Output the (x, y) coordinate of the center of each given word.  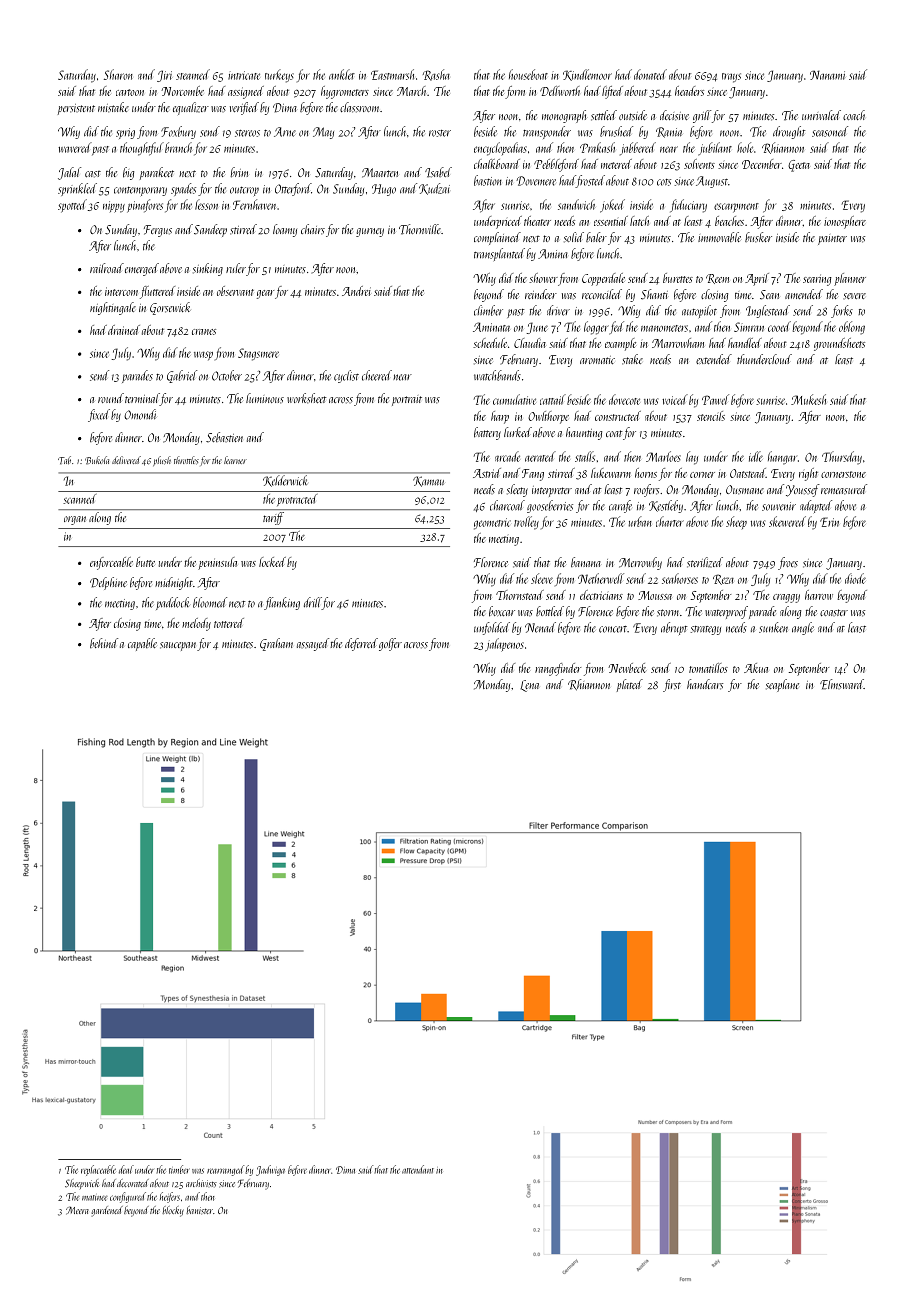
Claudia (530, 343)
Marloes (663, 456)
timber (179, 1169)
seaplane (782, 685)
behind (104, 643)
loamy (285, 230)
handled (745, 343)
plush (162, 461)
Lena (529, 686)
